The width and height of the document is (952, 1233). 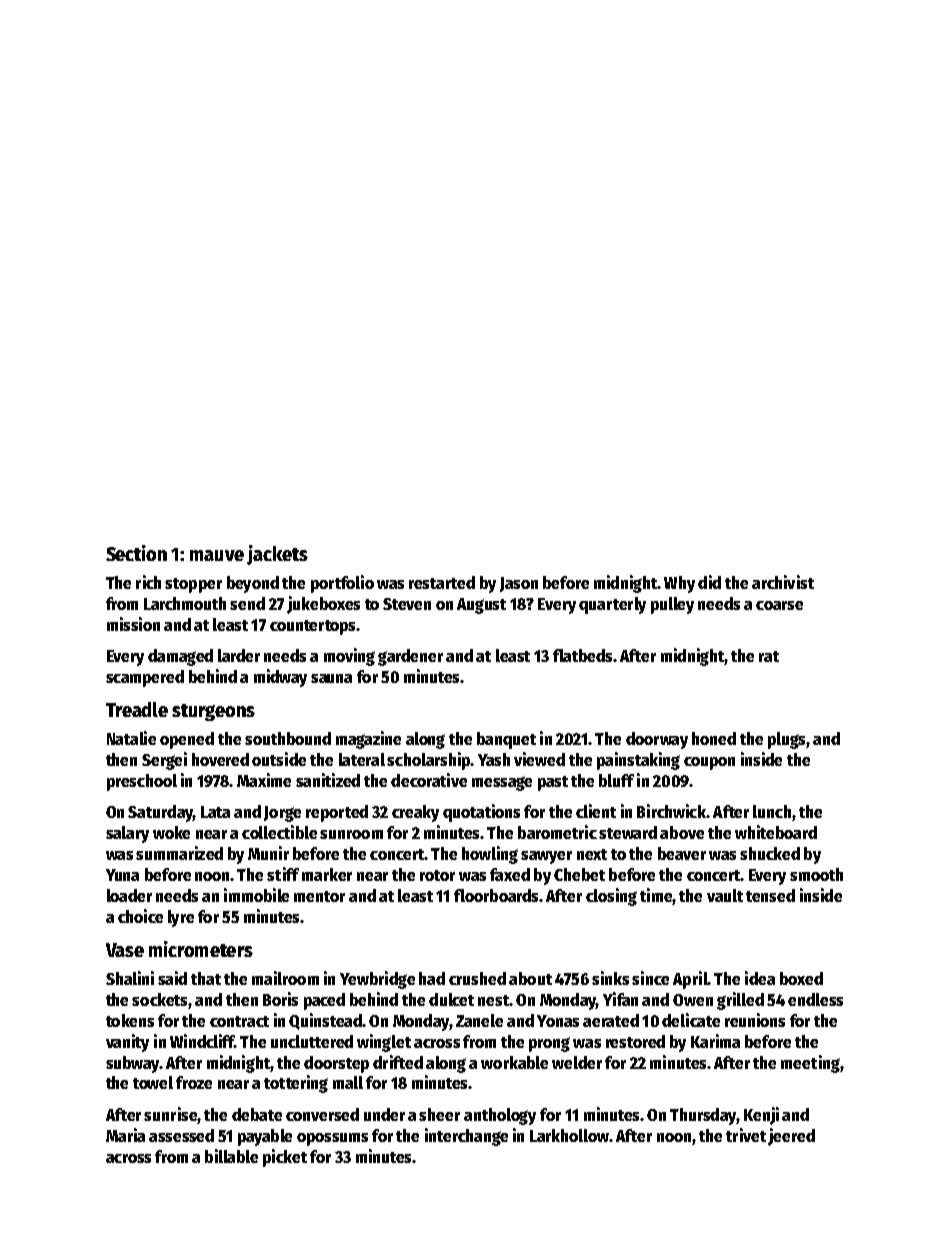 What do you see at coordinates (368, 740) in the document?
I see `magazine` at bounding box center [368, 740].
